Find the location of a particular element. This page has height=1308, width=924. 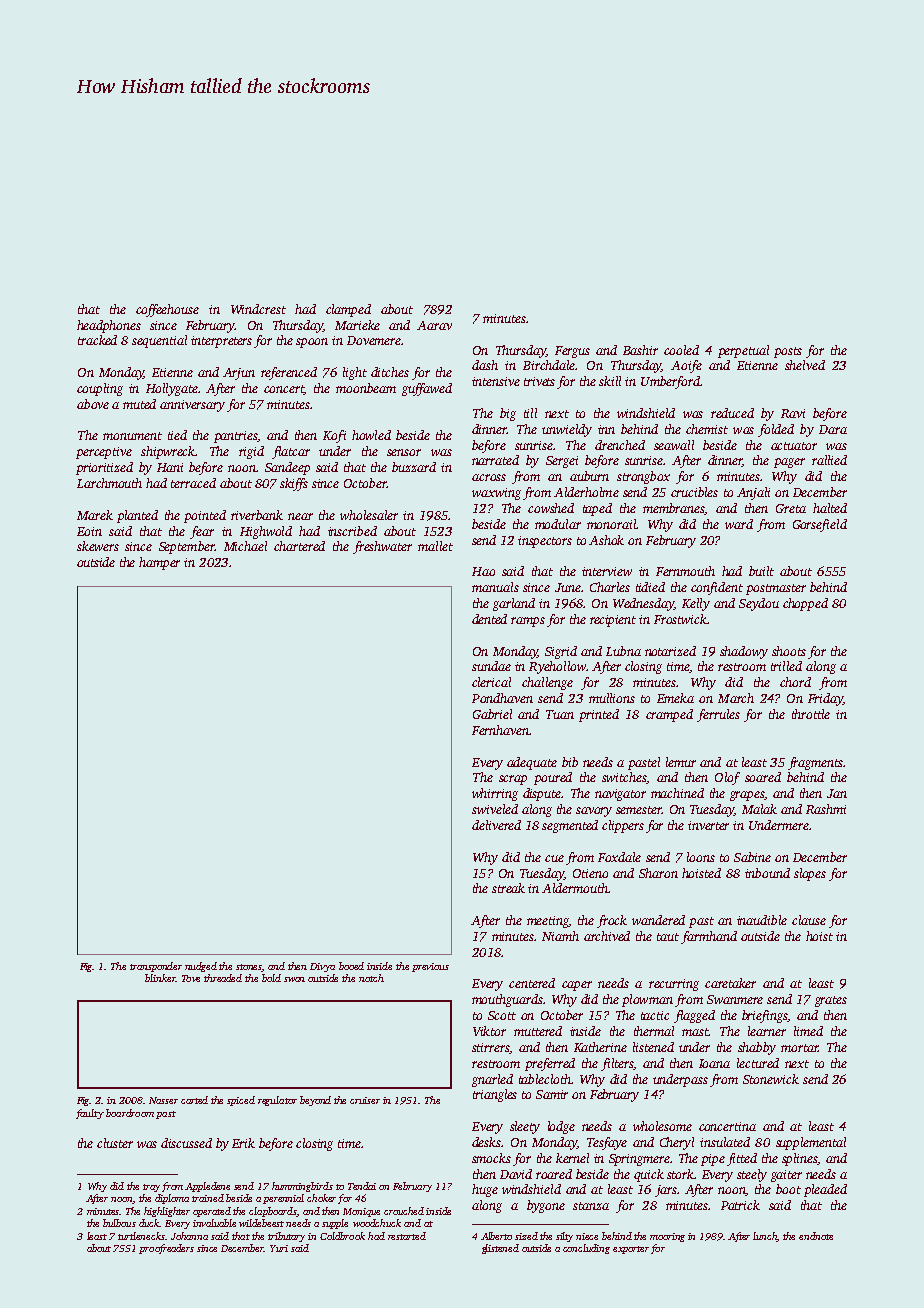

clamped is located at coordinates (348, 310).
